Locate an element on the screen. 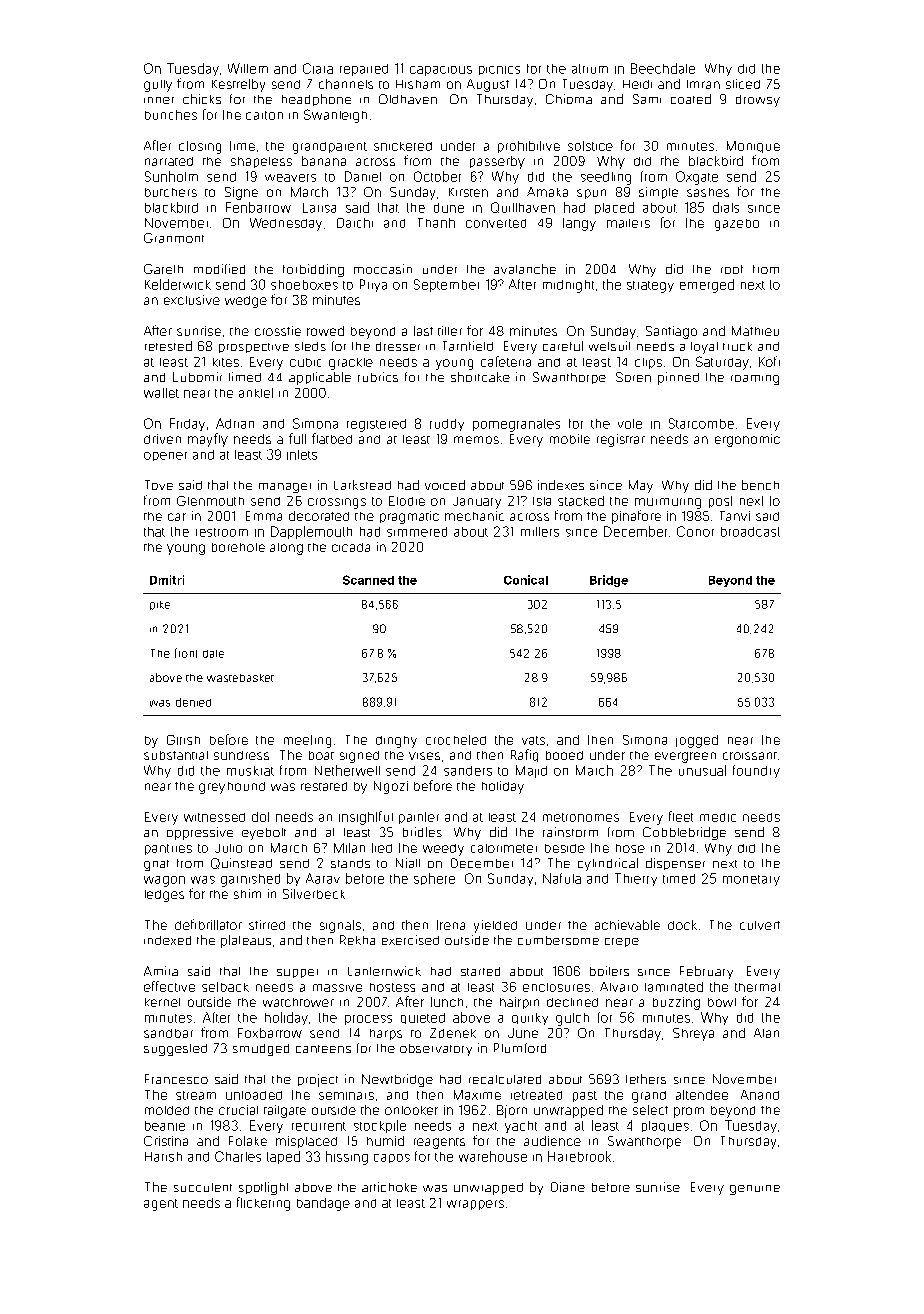  ergonomic is located at coordinates (747, 440).
